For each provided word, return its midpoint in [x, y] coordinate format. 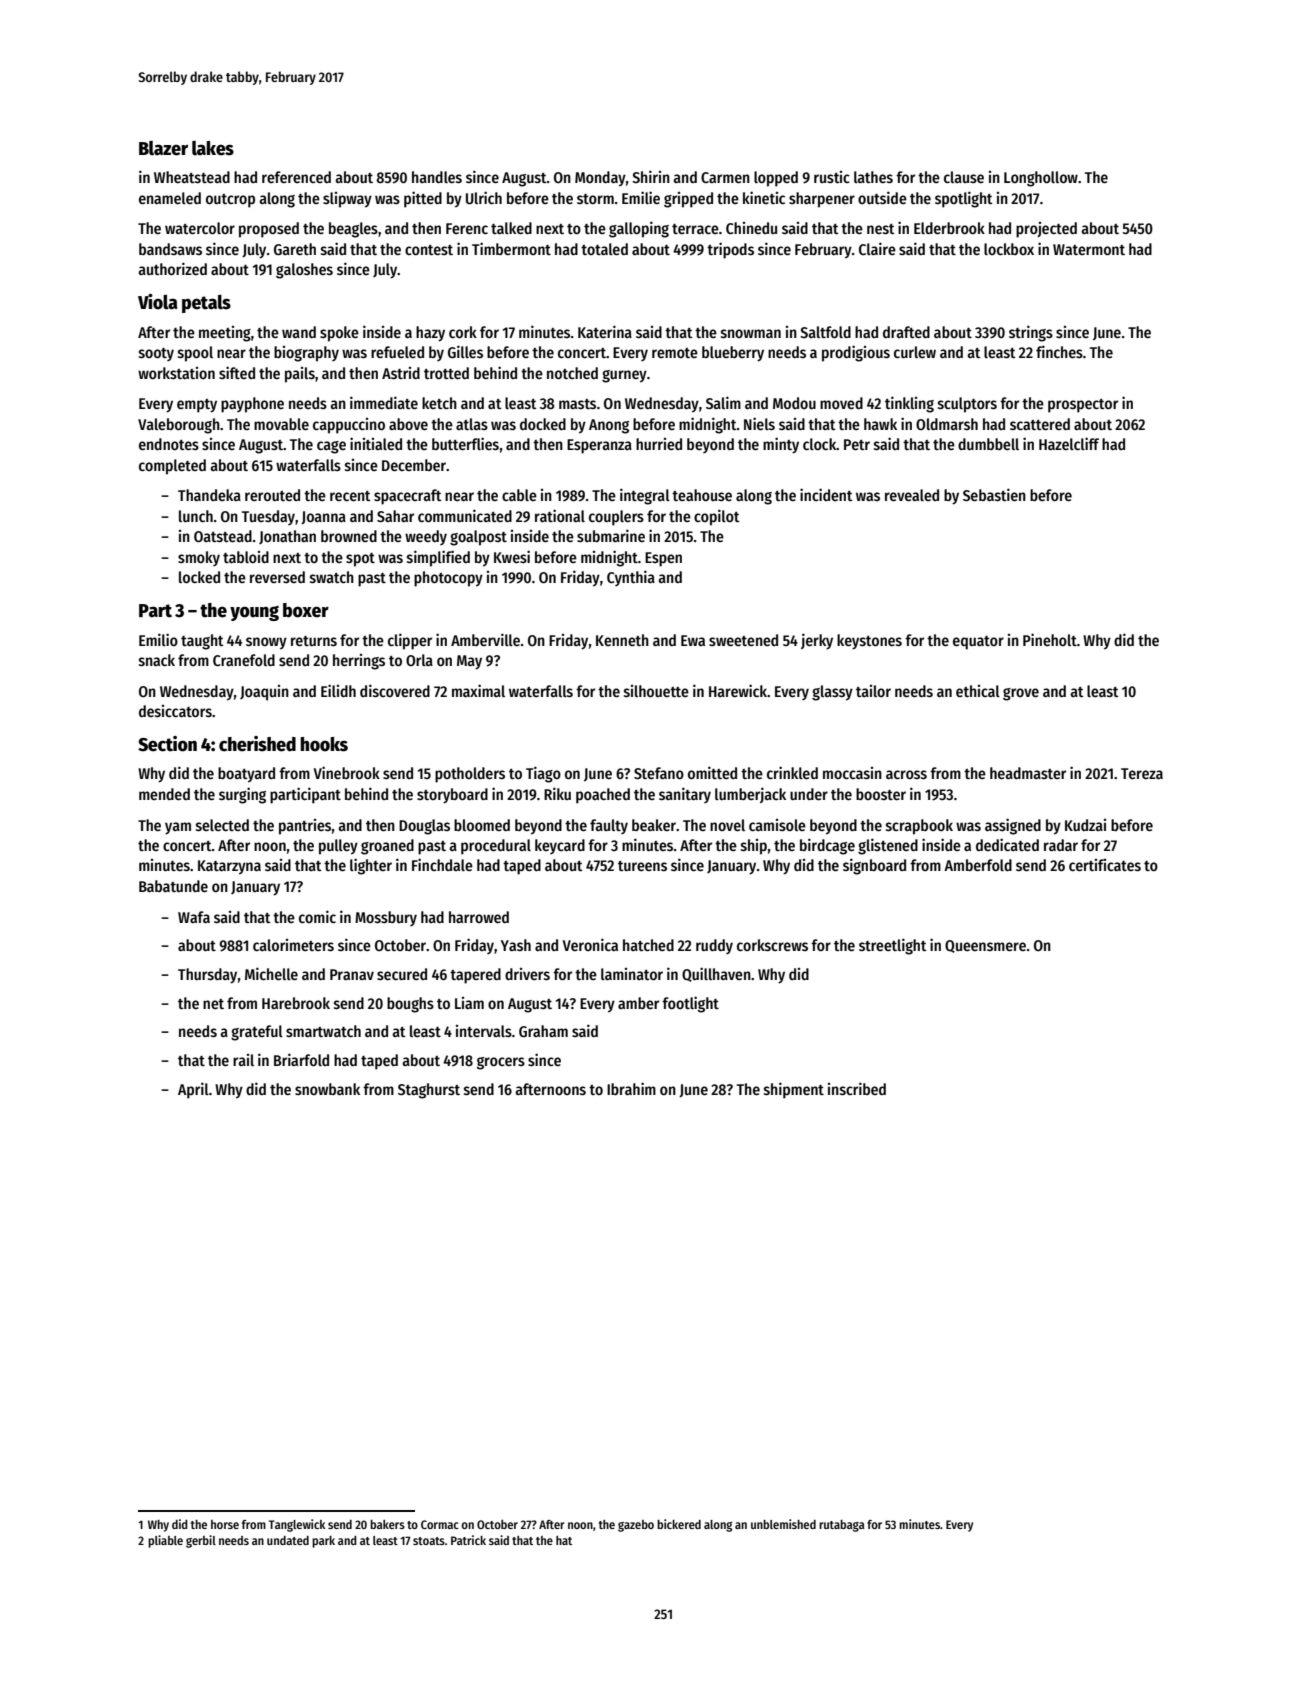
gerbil [201, 1541]
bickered [679, 1524]
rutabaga [842, 1526]
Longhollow [1041, 179]
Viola [158, 302]
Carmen [725, 178]
